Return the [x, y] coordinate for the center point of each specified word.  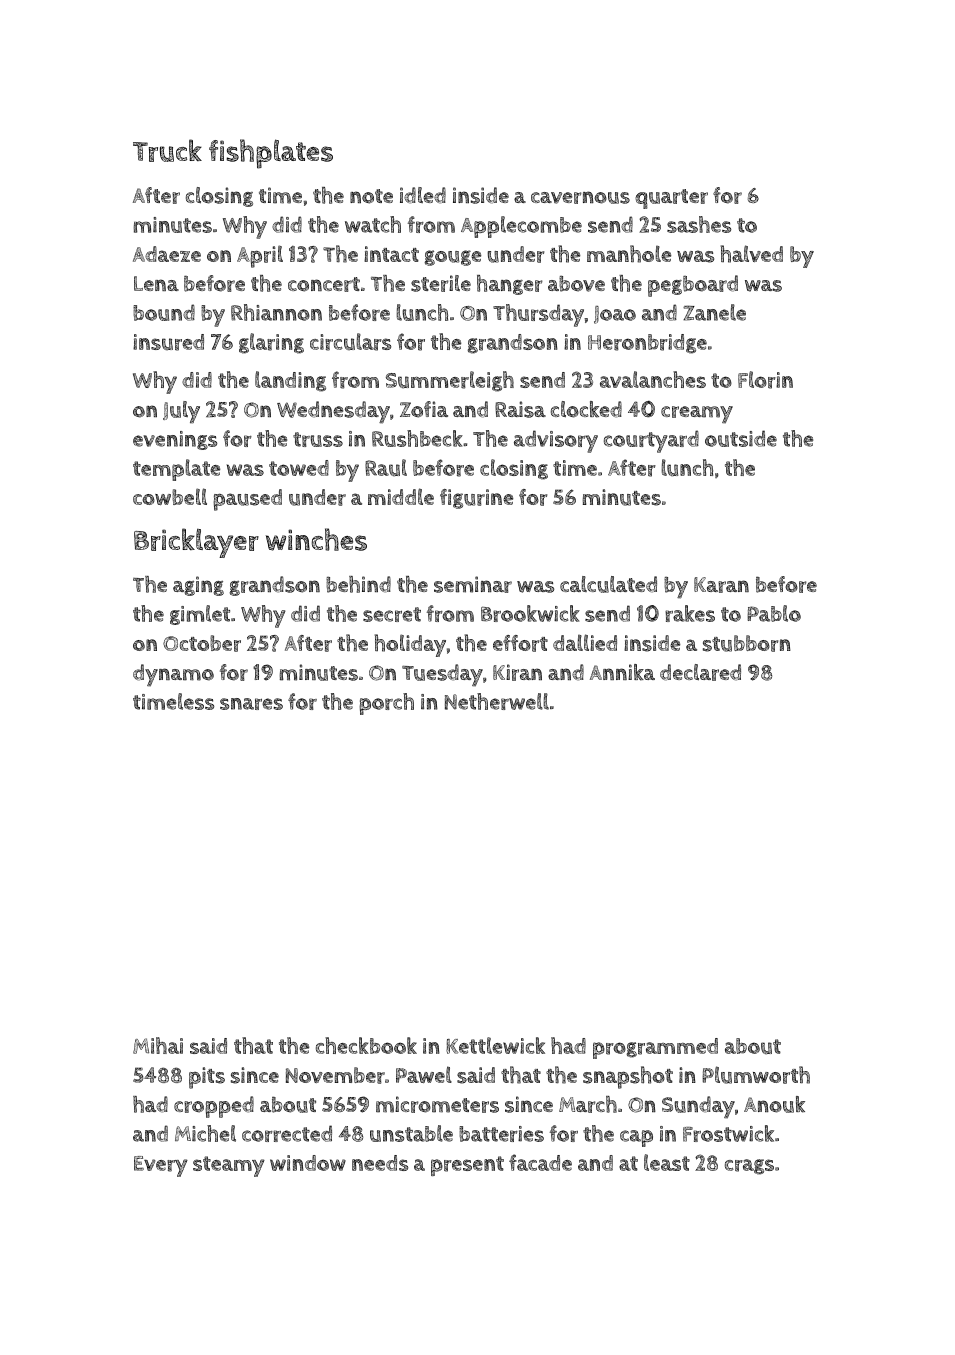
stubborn [747, 643]
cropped [214, 1107]
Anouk [774, 1104]
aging [198, 586]
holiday [410, 645]
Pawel [424, 1074]
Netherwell [497, 701]
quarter [671, 199]
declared [700, 672]
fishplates [271, 154]
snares [251, 704]
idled [423, 195]
